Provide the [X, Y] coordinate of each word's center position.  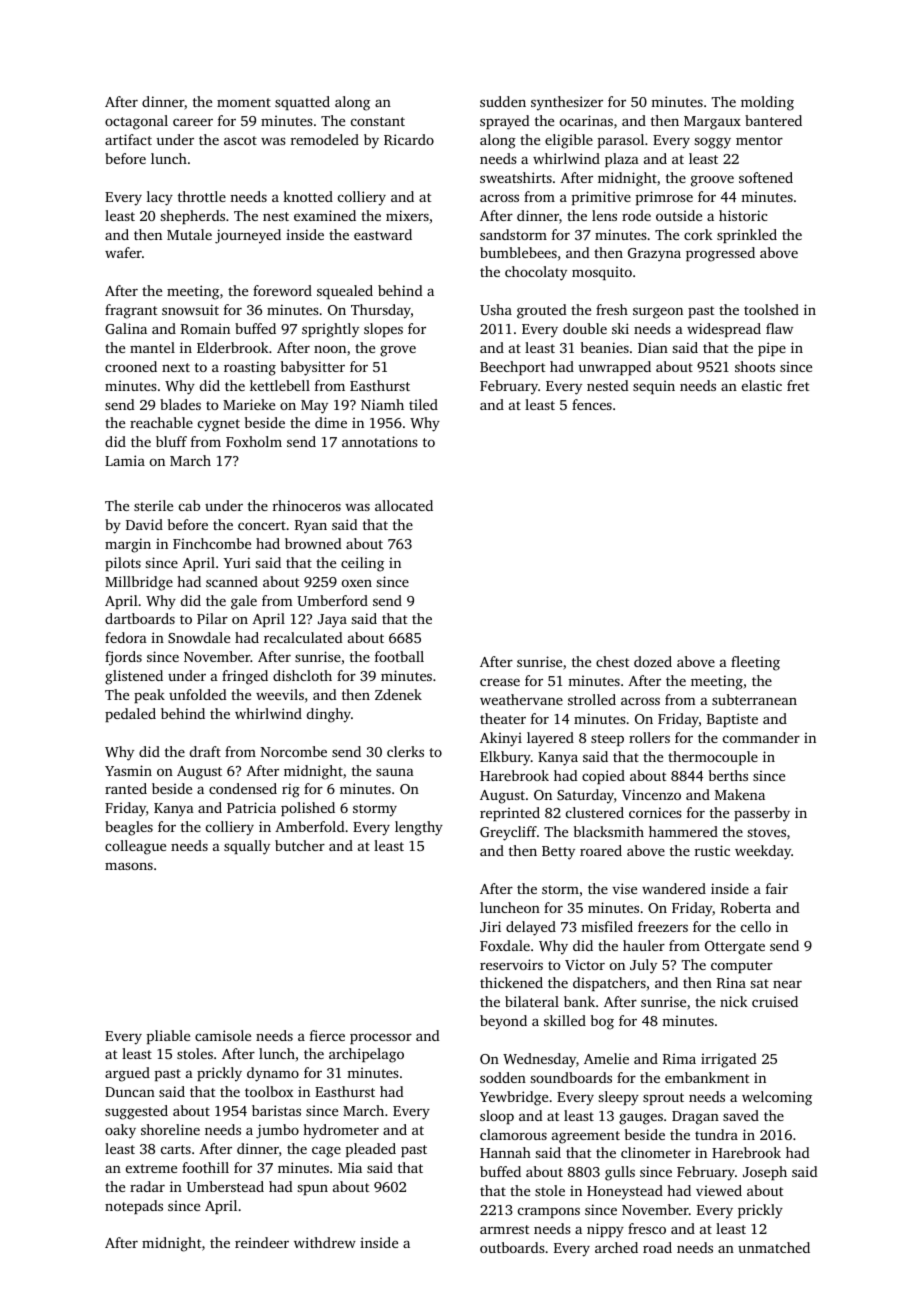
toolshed [771, 309]
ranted [126, 788]
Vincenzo [651, 794]
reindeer [262, 1242]
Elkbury [505, 758]
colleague [135, 847]
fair [777, 888]
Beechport [512, 368]
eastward [383, 234]
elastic [762, 385]
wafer [123, 252]
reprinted [510, 814]
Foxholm [254, 441]
